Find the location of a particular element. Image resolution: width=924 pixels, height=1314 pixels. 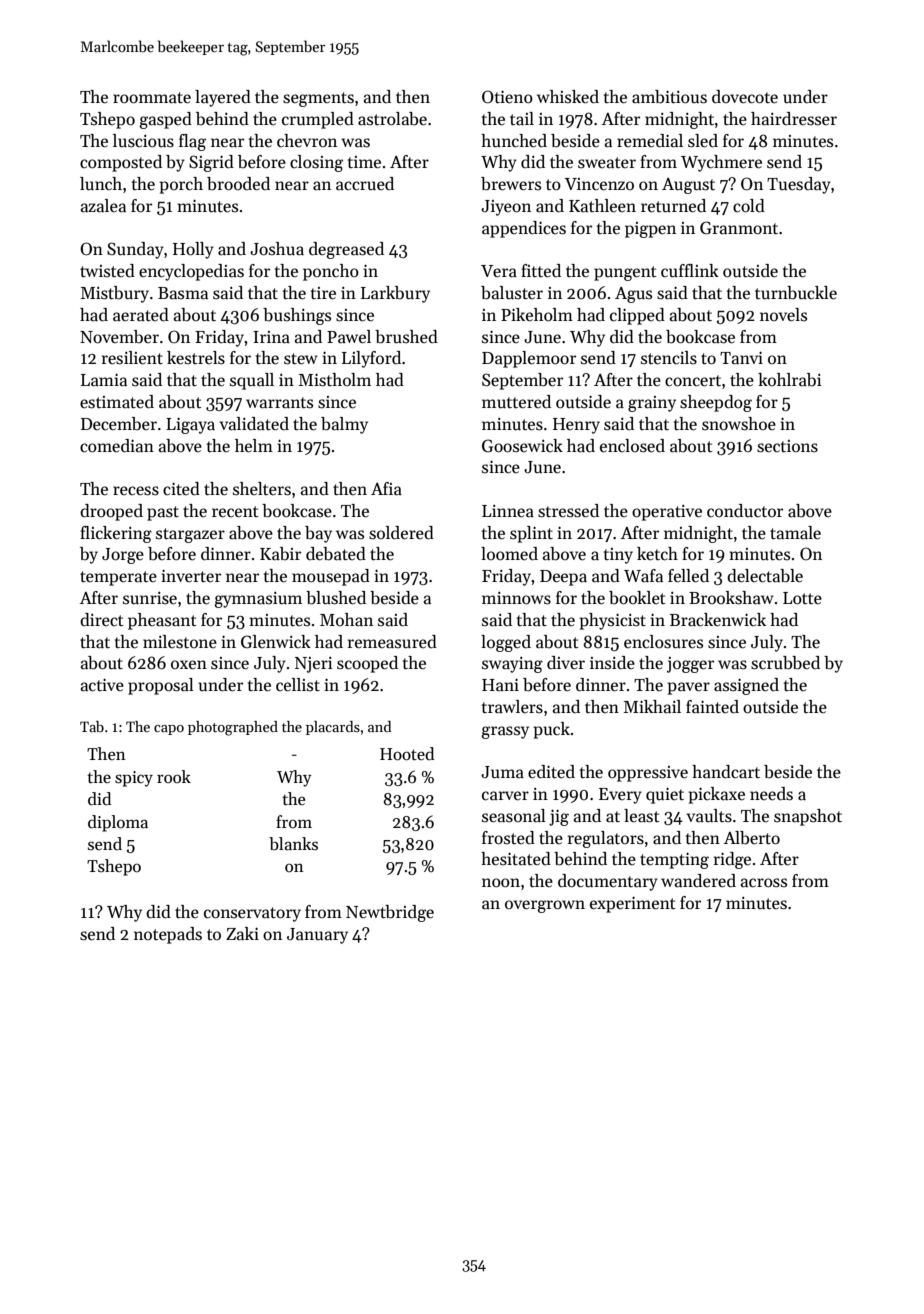

handcart is located at coordinates (726, 772).
